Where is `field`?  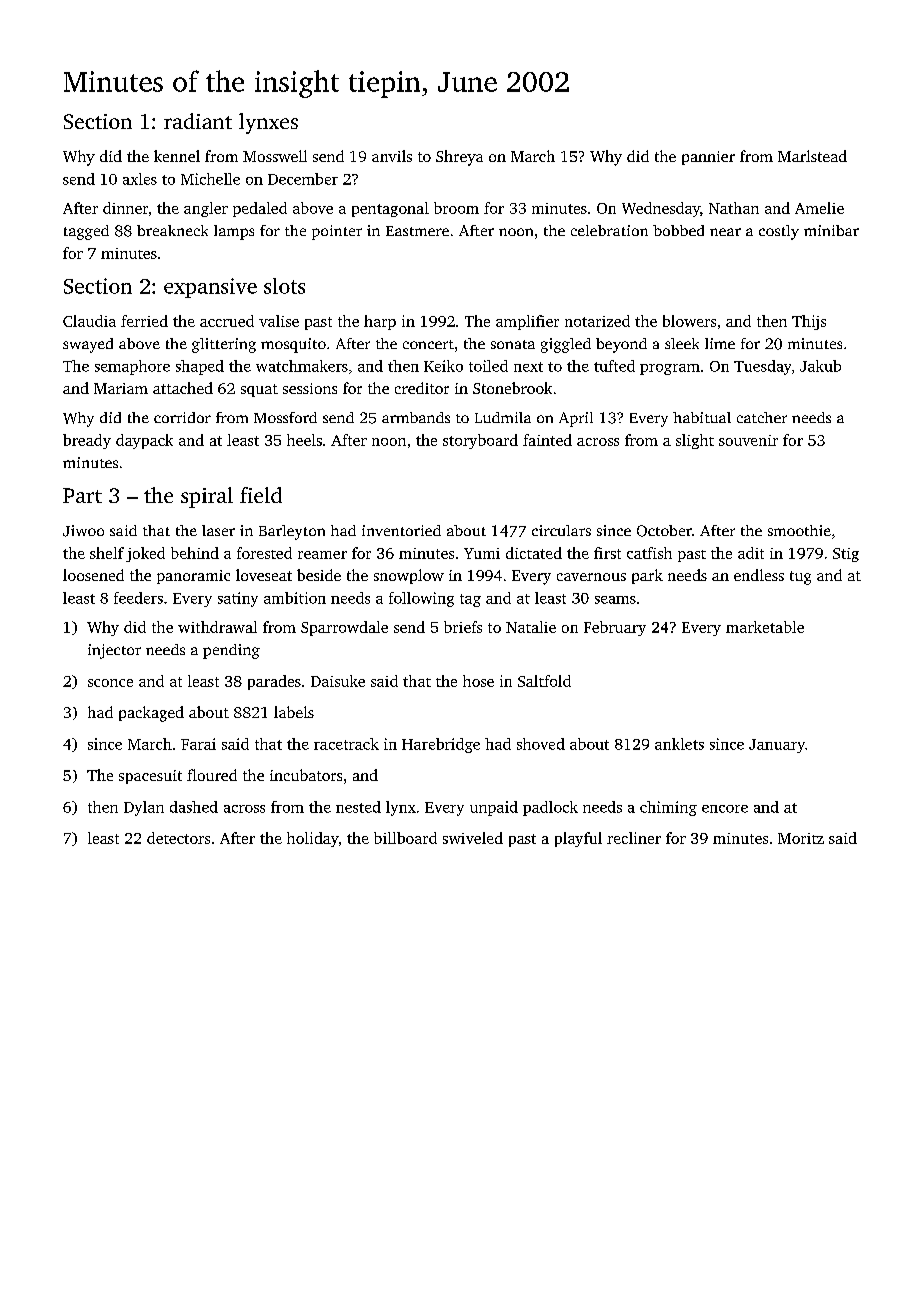
field is located at coordinates (261, 495).
